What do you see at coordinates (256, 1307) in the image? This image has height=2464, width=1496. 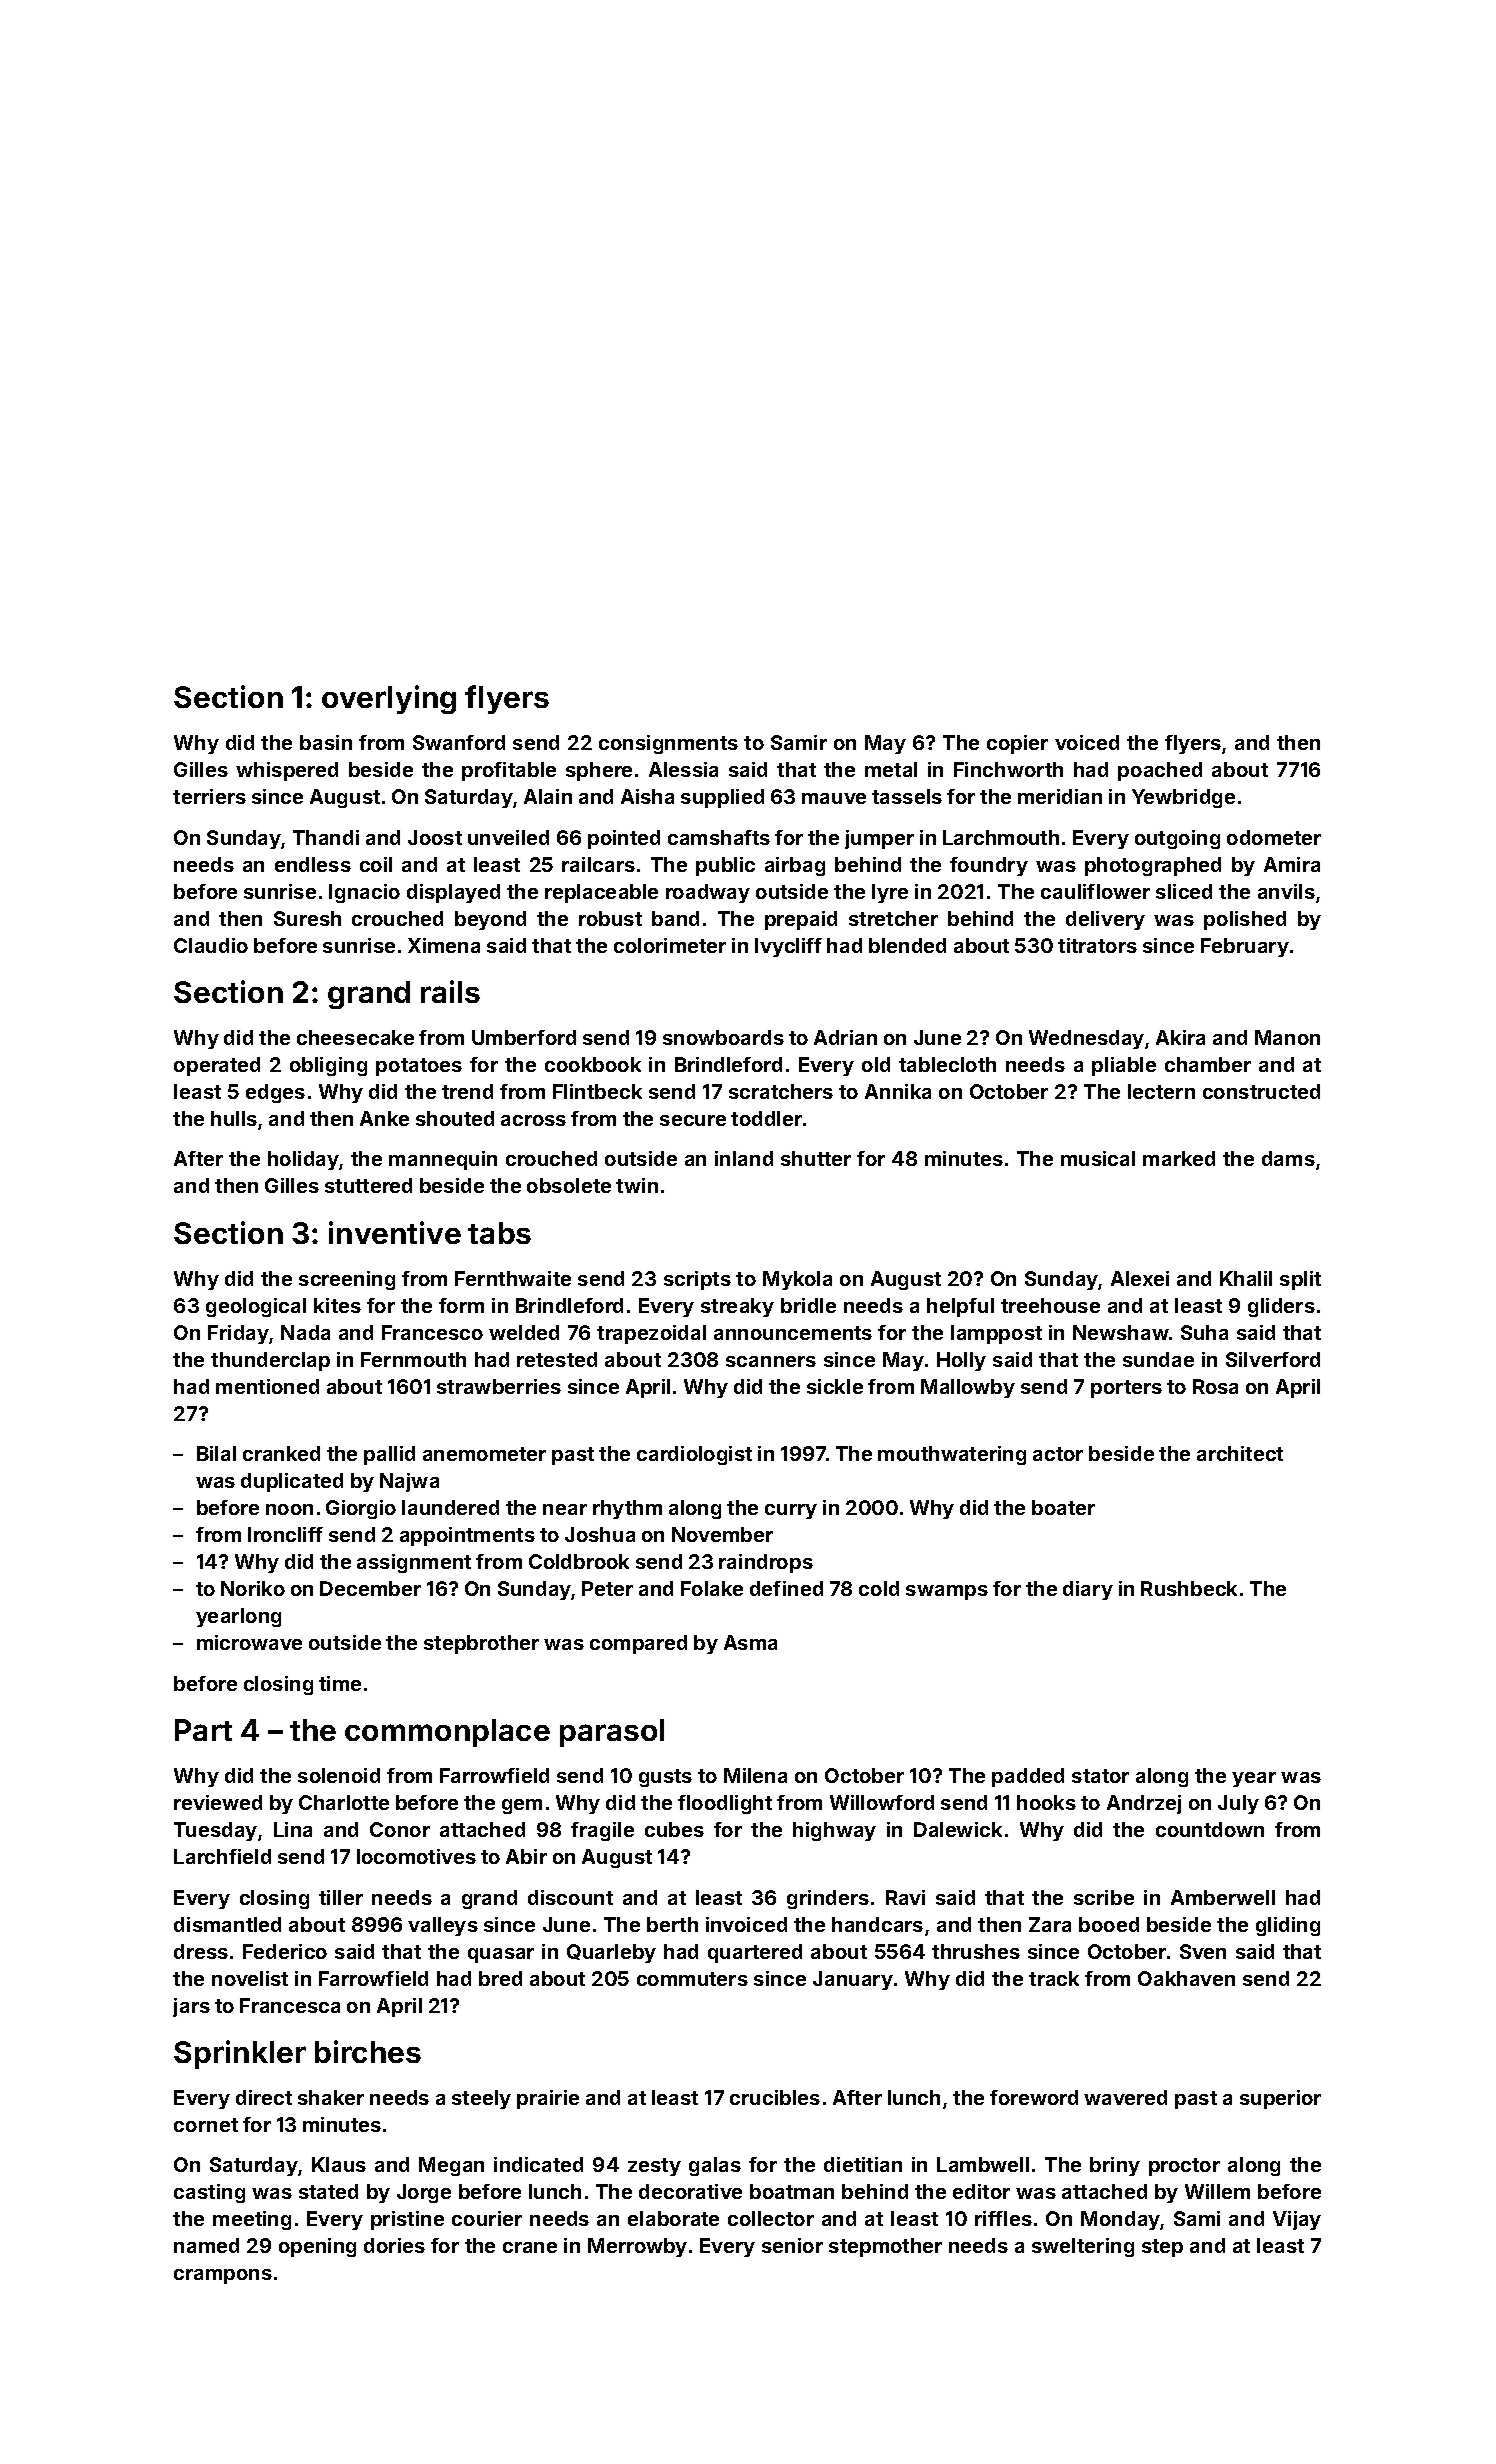 I see `geological` at bounding box center [256, 1307].
